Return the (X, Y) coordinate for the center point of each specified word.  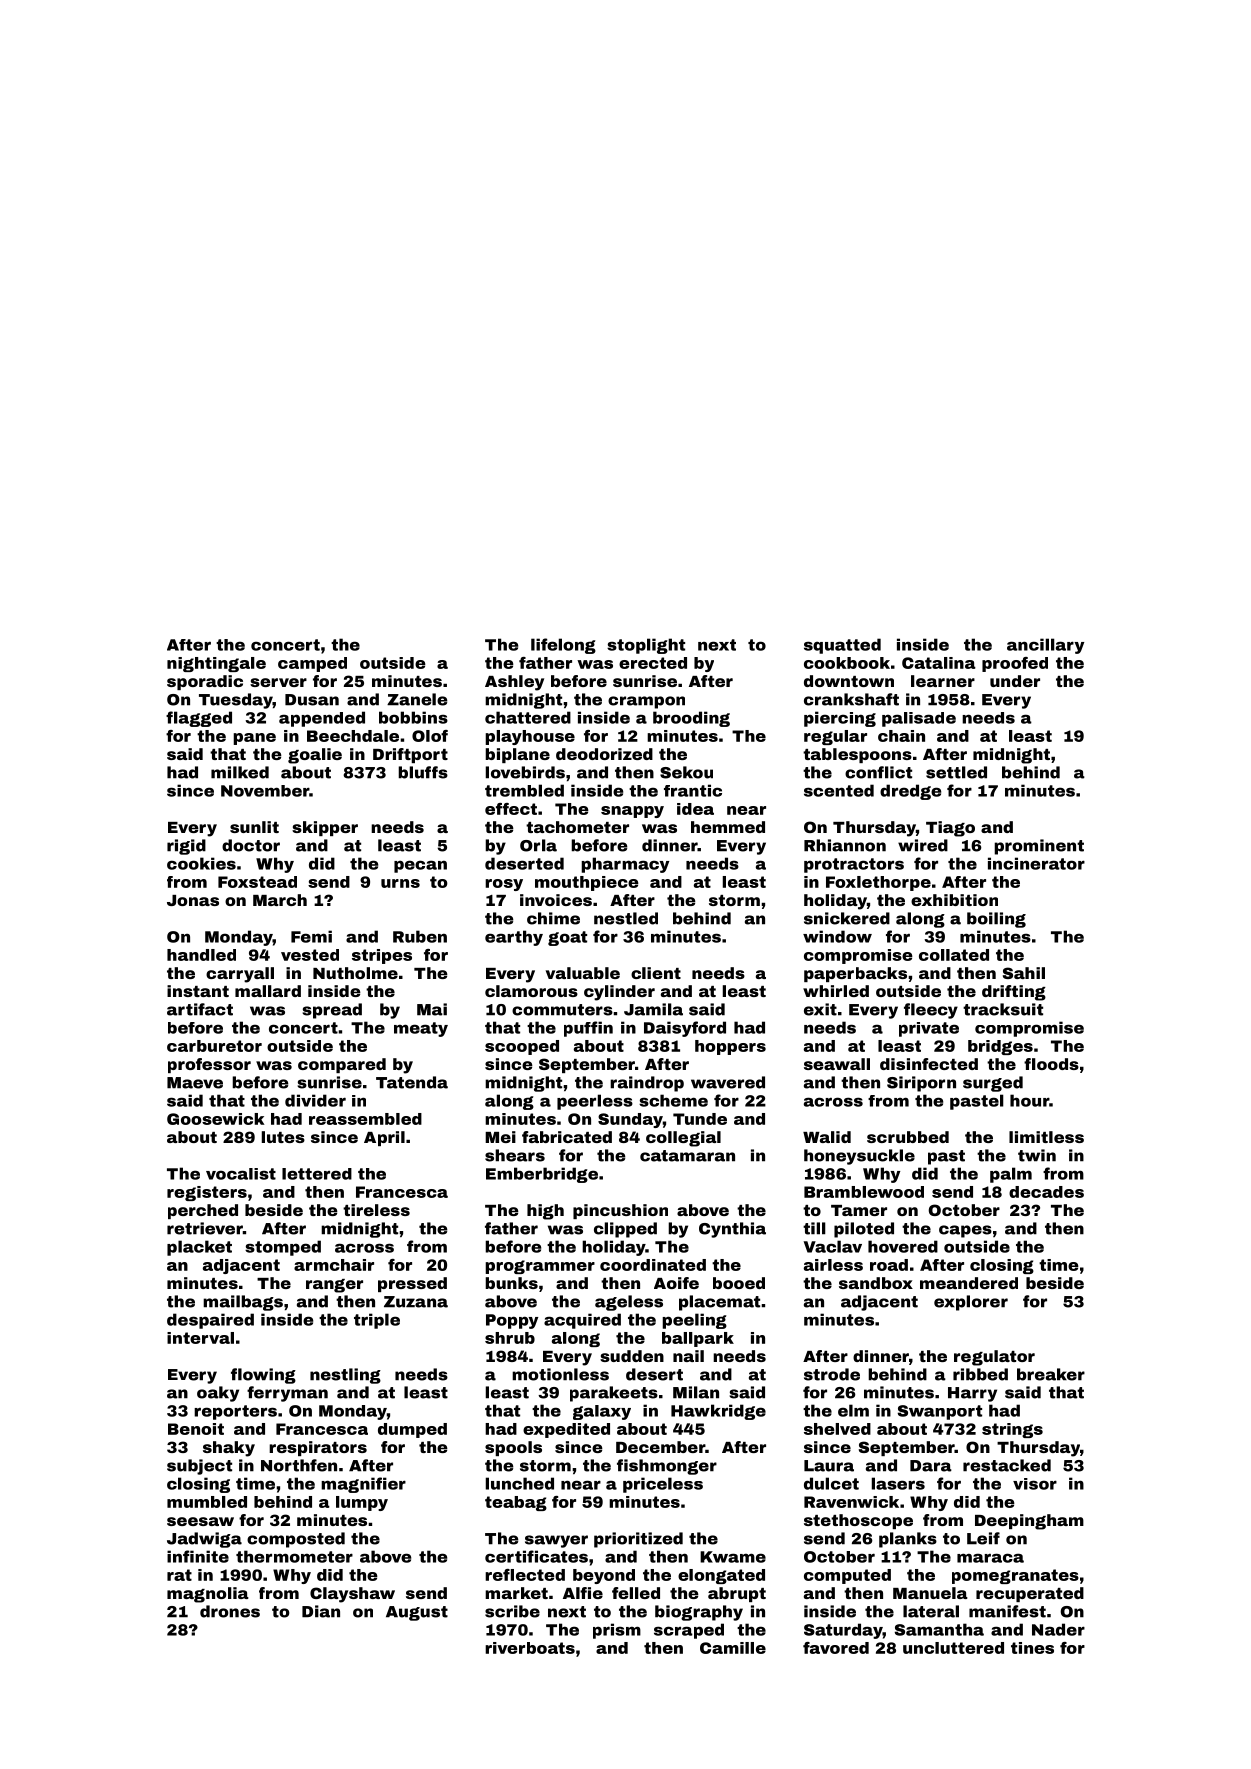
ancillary (1045, 646)
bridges (1000, 1047)
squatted (842, 646)
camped (312, 664)
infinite (198, 1556)
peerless (595, 1102)
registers (207, 1193)
